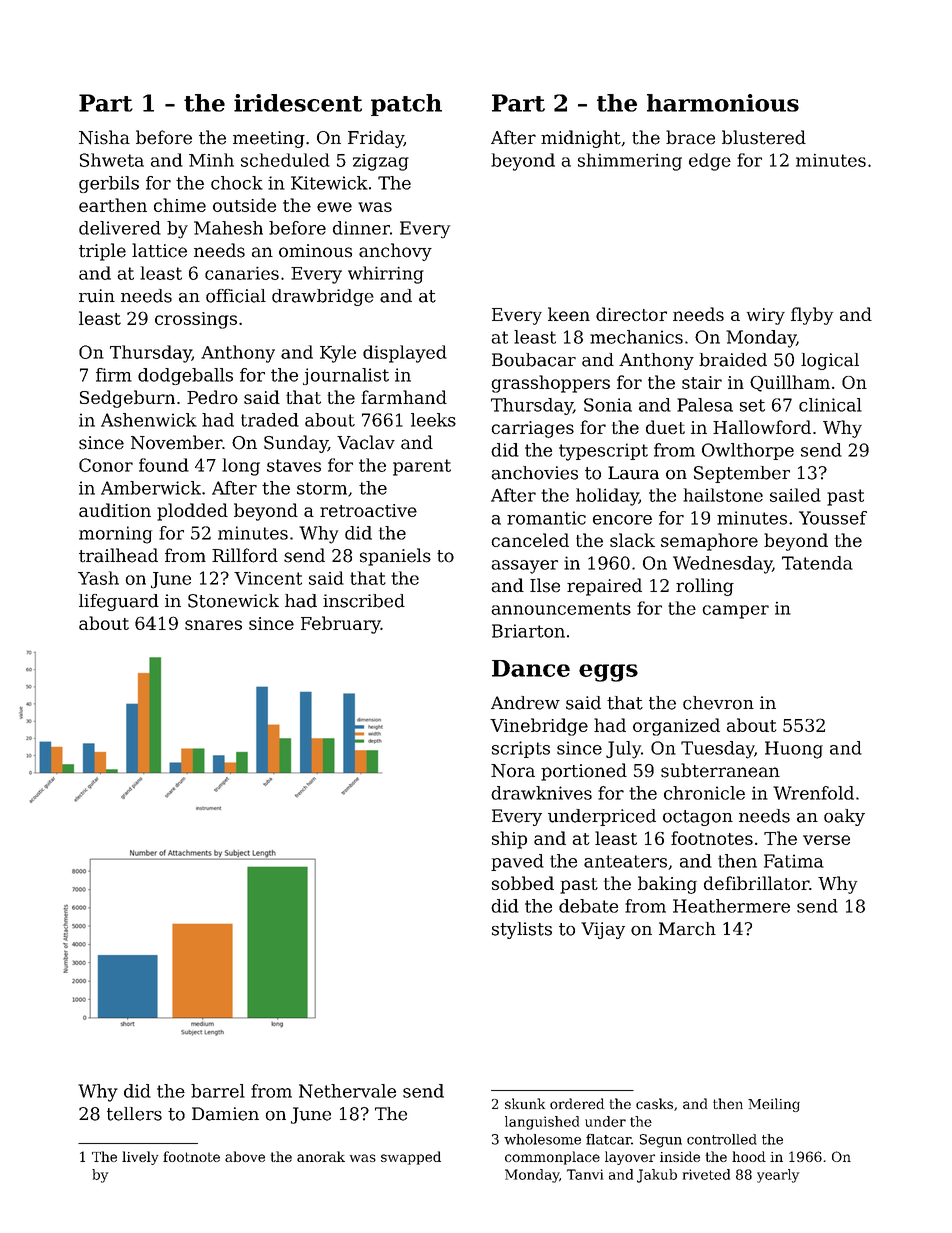 The height and width of the page is (1233, 952). Describe the element at coordinates (794, 750) in the page. I see `Huong` at that location.
